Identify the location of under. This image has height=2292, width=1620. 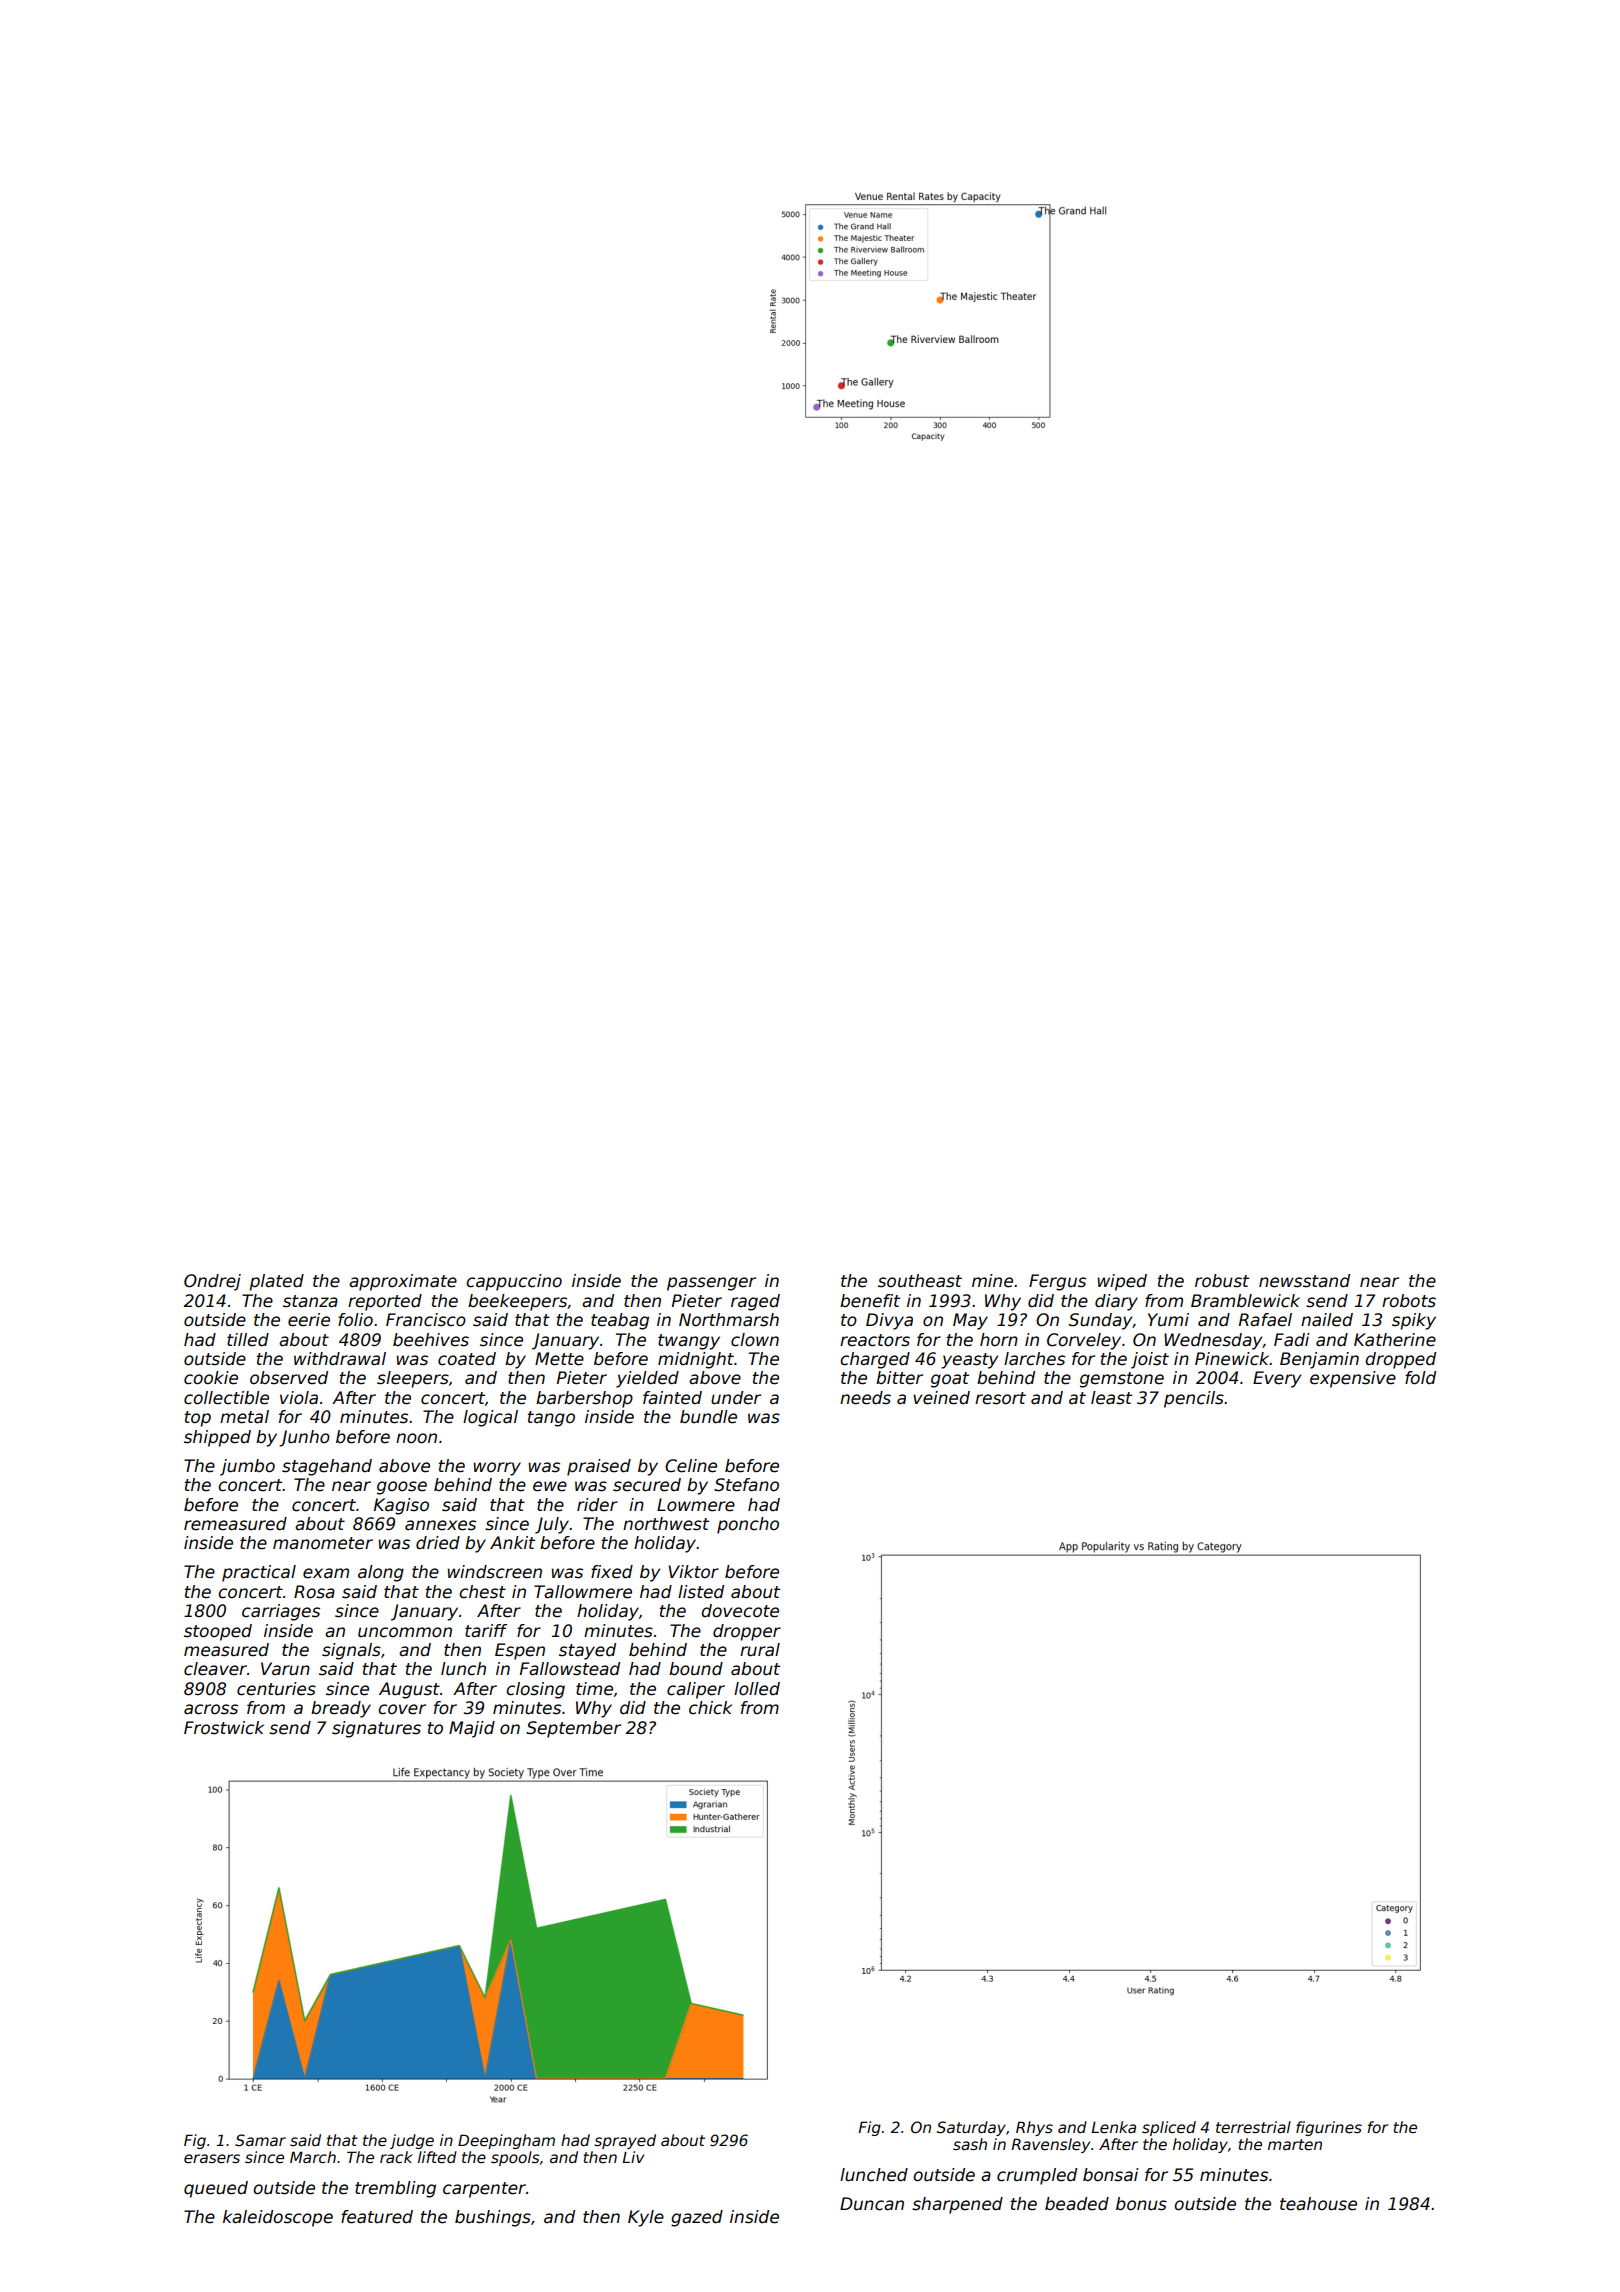
(736, 1398).
